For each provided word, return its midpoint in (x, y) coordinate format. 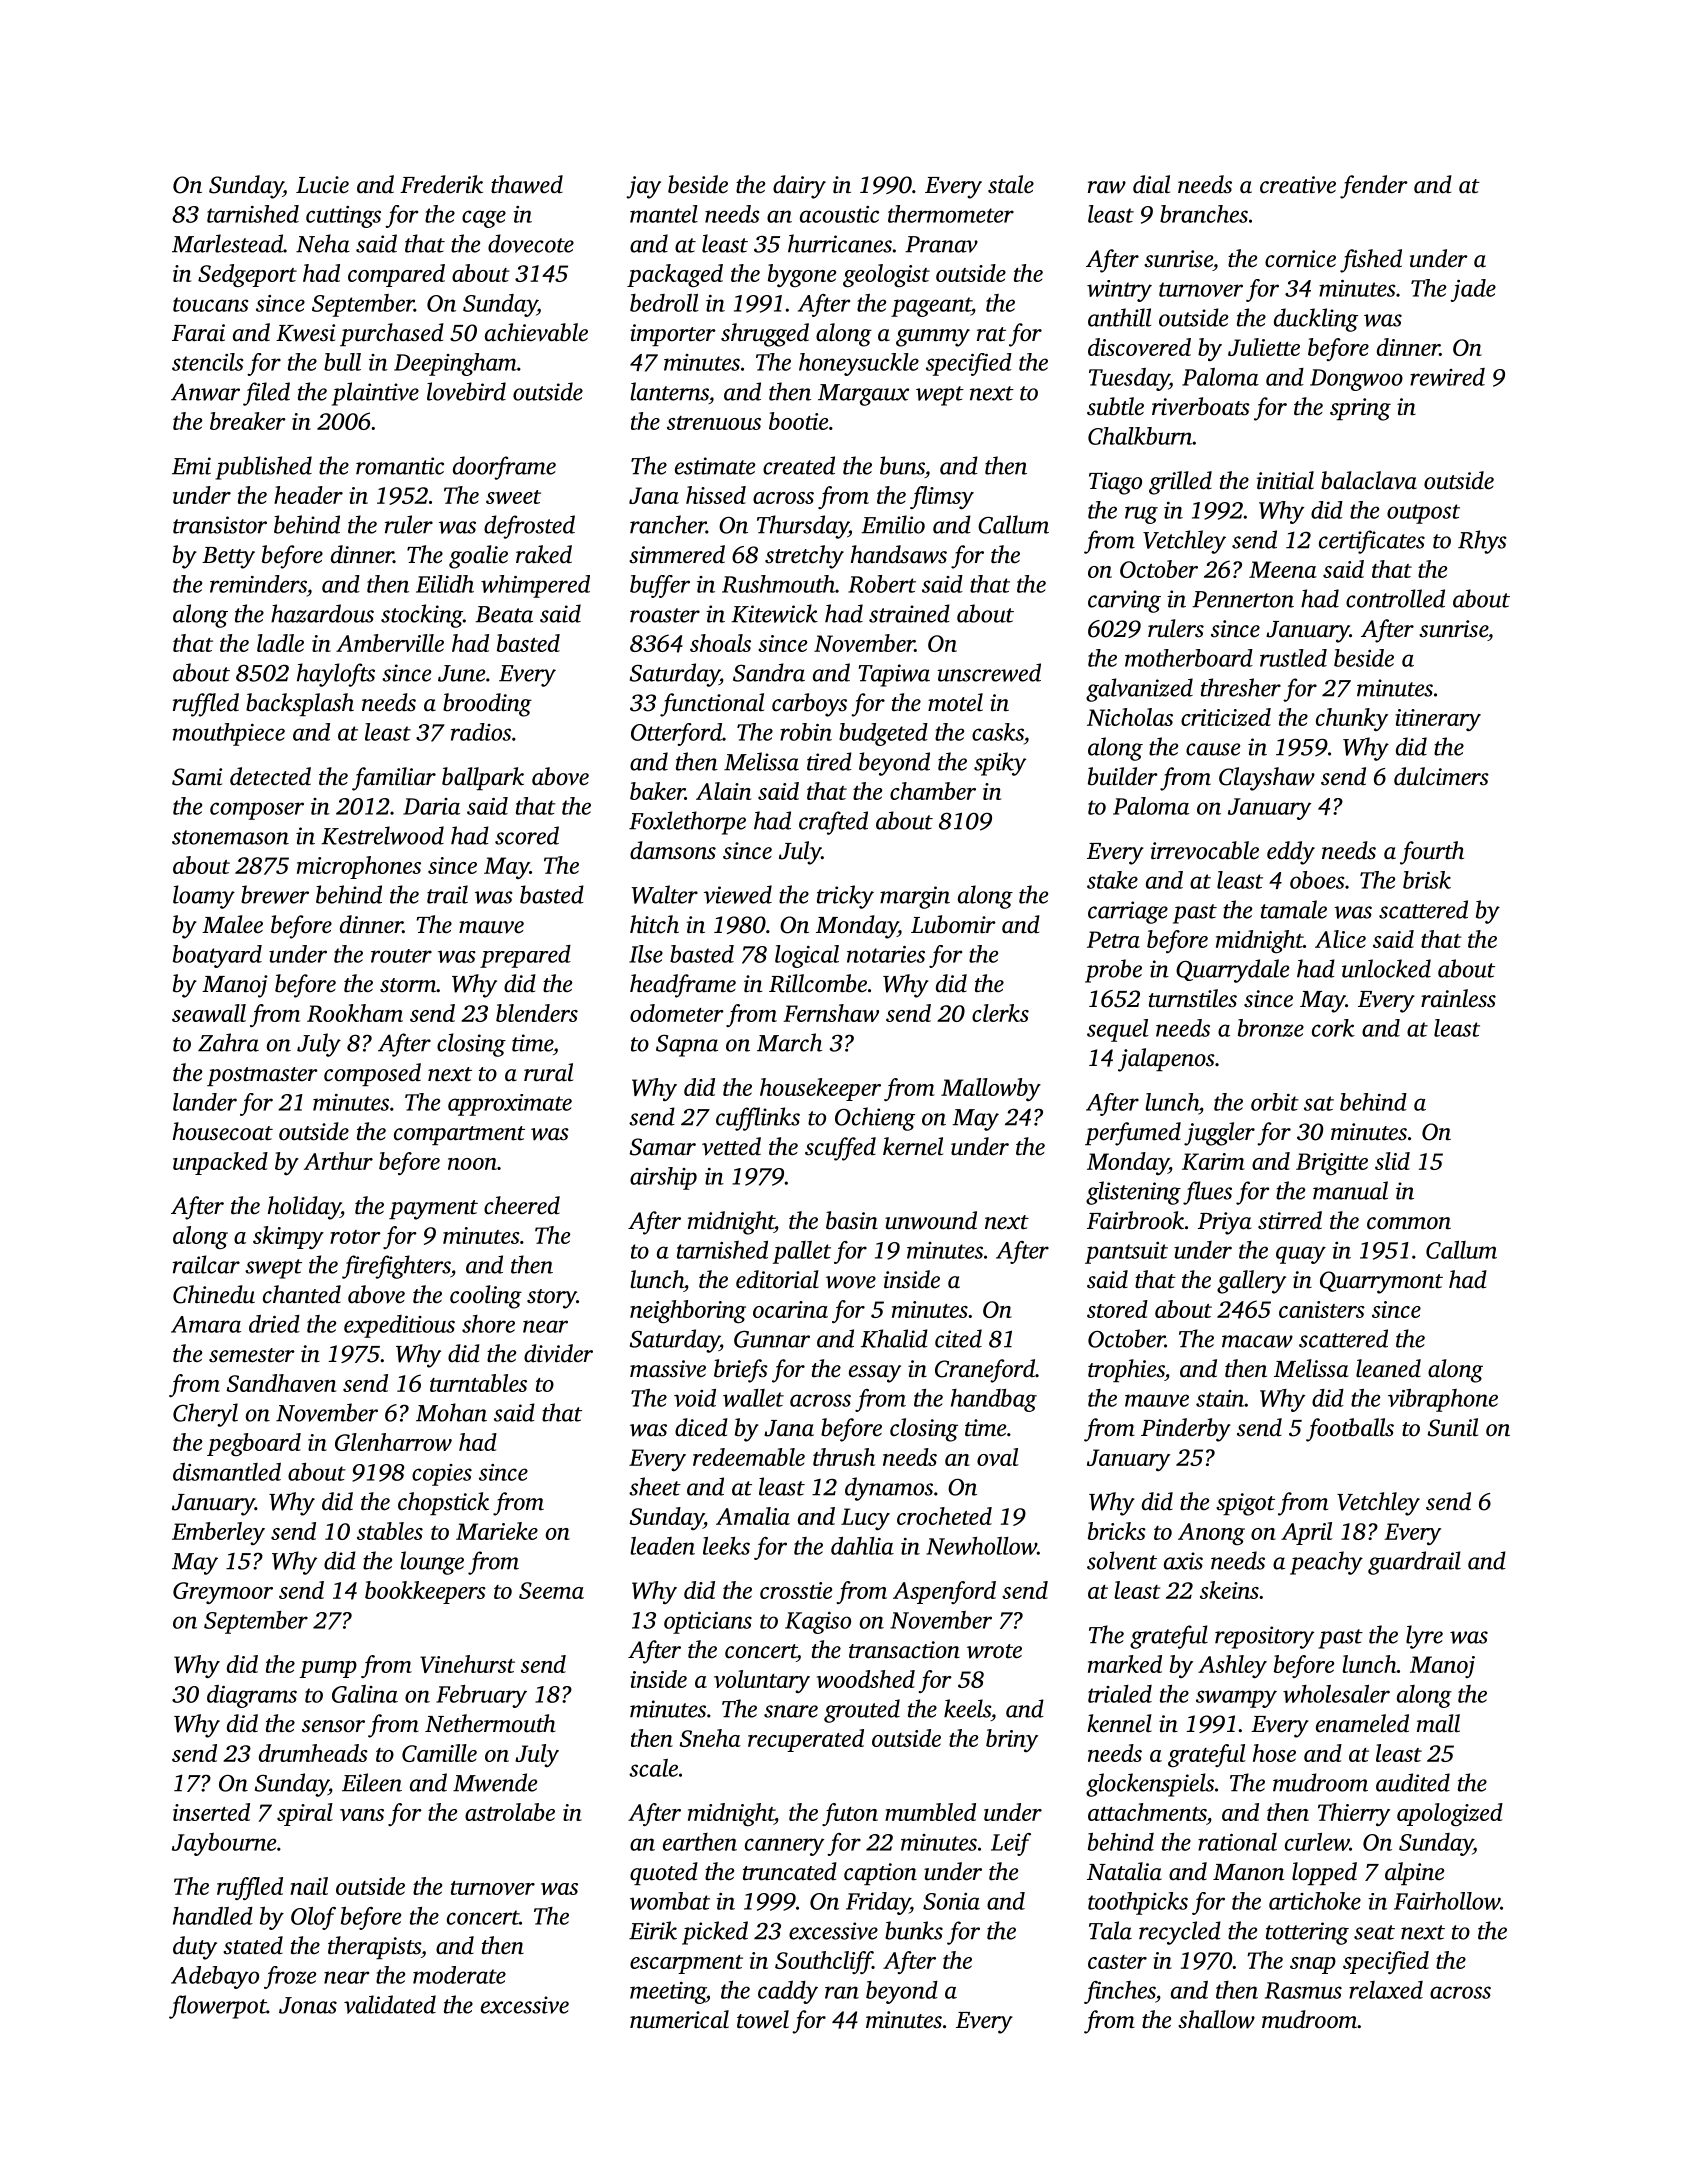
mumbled (930, 1812)
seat (1374, 1932)
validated (390, 2004)
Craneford (985, 1371)
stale (1011, 184)
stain (1220, 1398)
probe (1113, 971)
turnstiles (1193, 998)
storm (408, 985)
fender (1374, 187)
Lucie (322, 185)
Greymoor (223, 1593)
